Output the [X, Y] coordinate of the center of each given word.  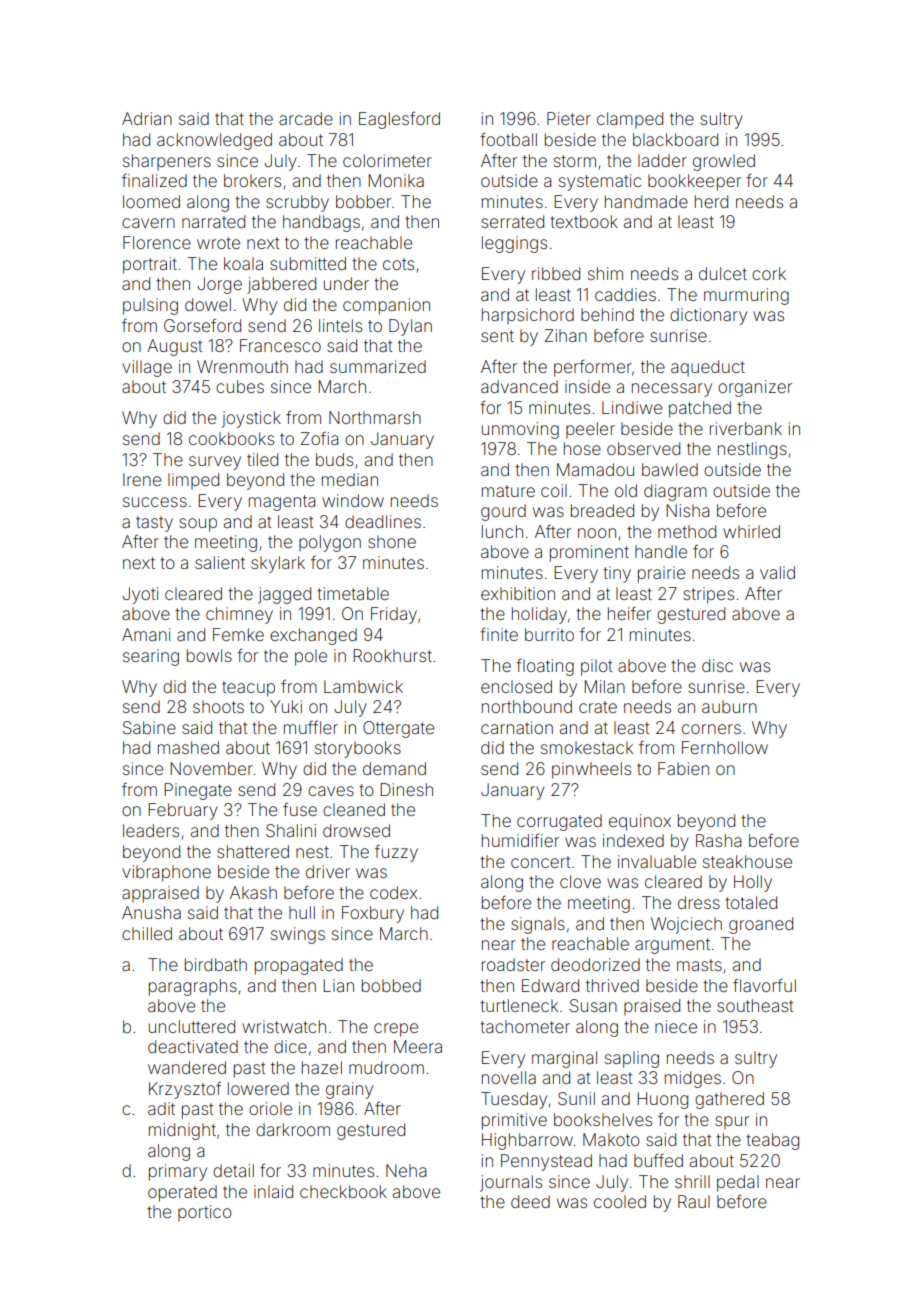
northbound [527, 706]
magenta [282, 503]
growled [724, 162]
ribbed [556, 273]
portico [205, 1213]
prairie [661, 574]
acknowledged [214, 141]
